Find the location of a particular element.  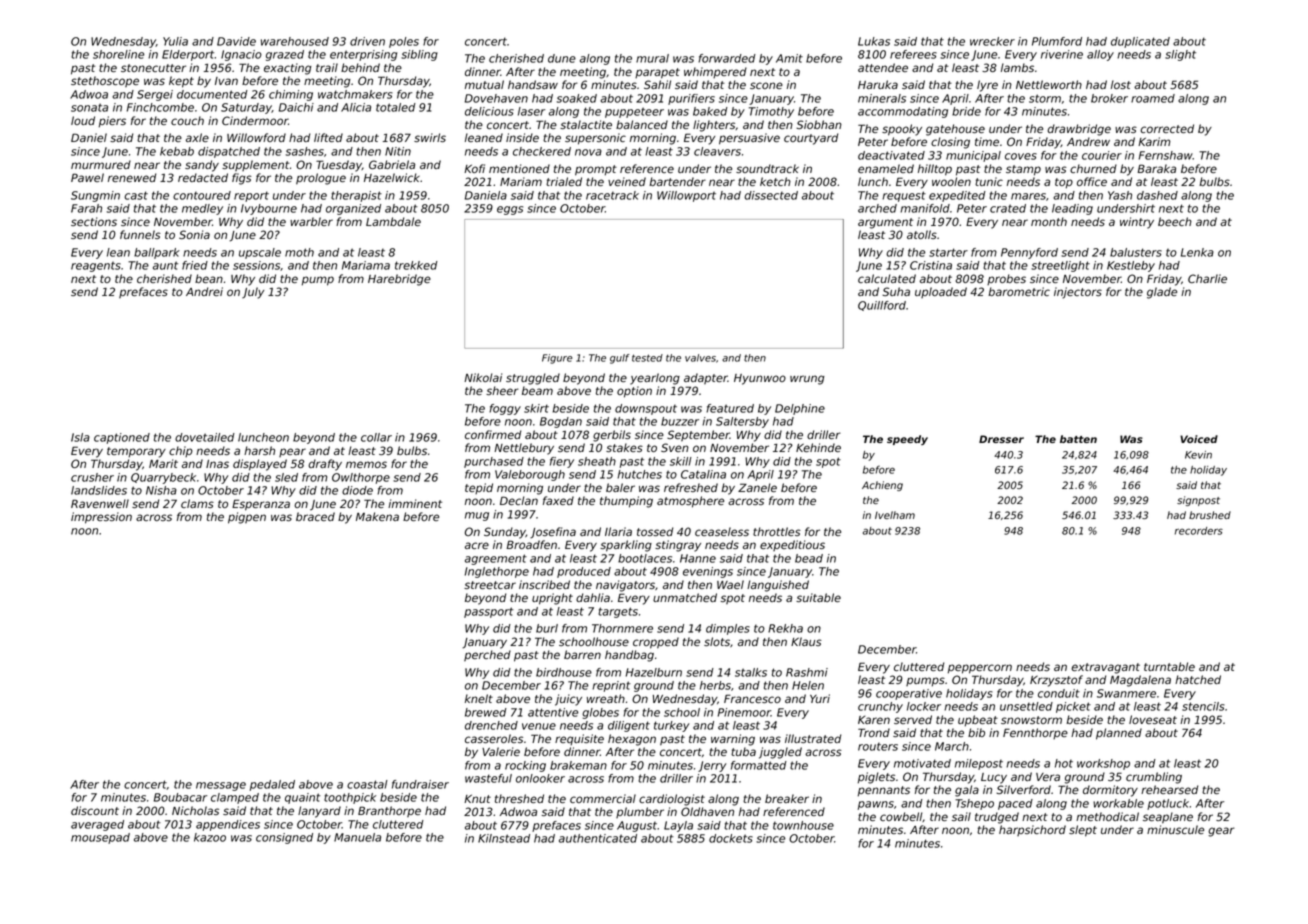

roamed is located at coordinates (1153, 98).
